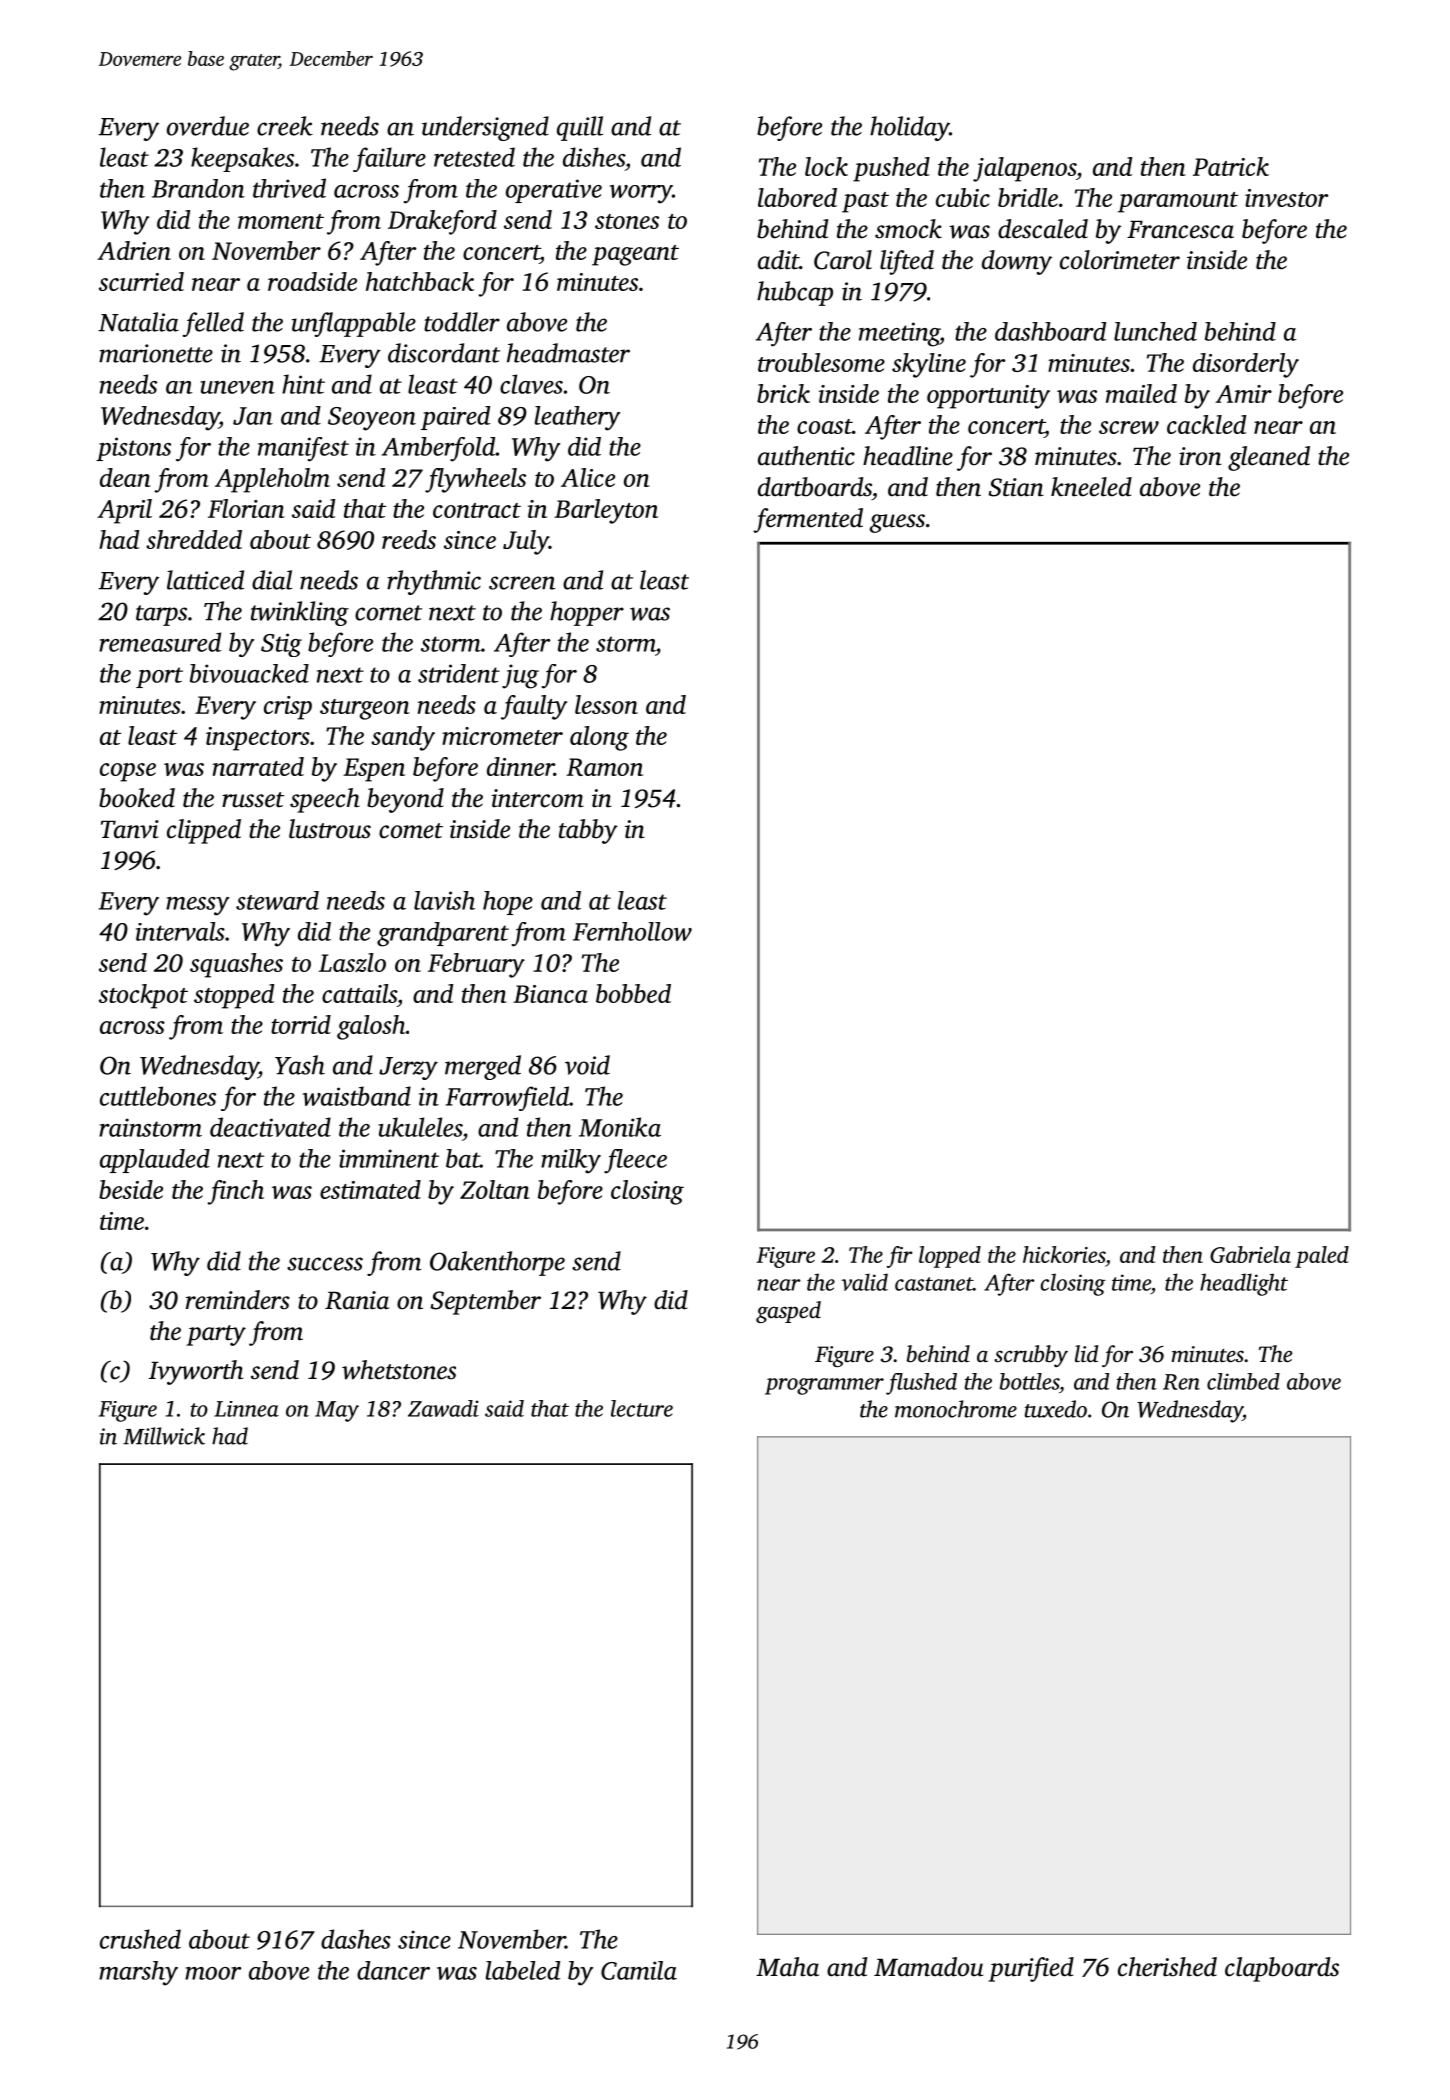 Image resolution: width=1450 pixels, height=2100 pixels. Describe the element at coordinates (554, 191) in the screenshot. I see `operative` at that location.
